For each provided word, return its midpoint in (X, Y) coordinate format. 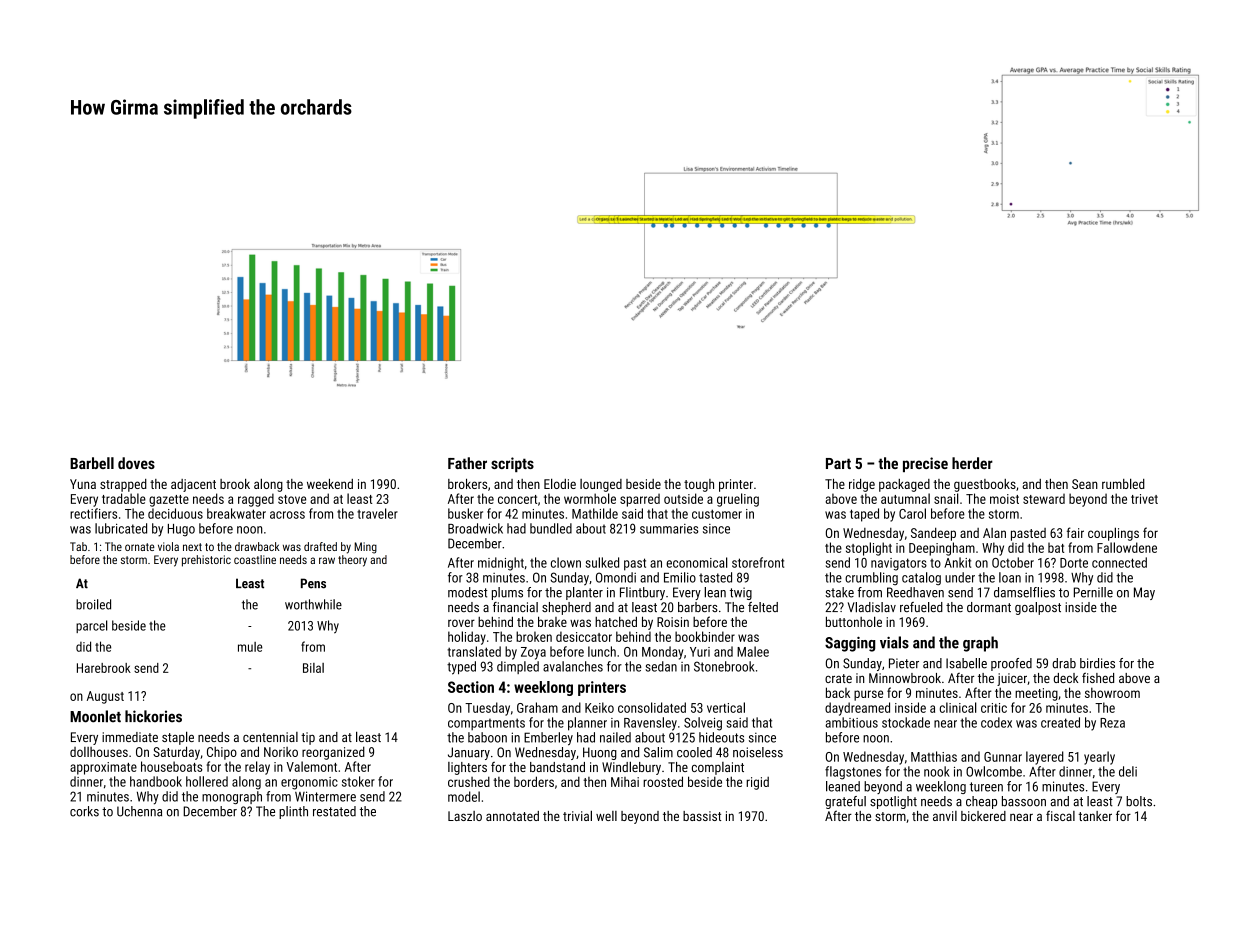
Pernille (1093, 592)
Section (471, 687)
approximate (103, 768)
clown (566, 562)
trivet (1144, 499)
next (192, 547)
